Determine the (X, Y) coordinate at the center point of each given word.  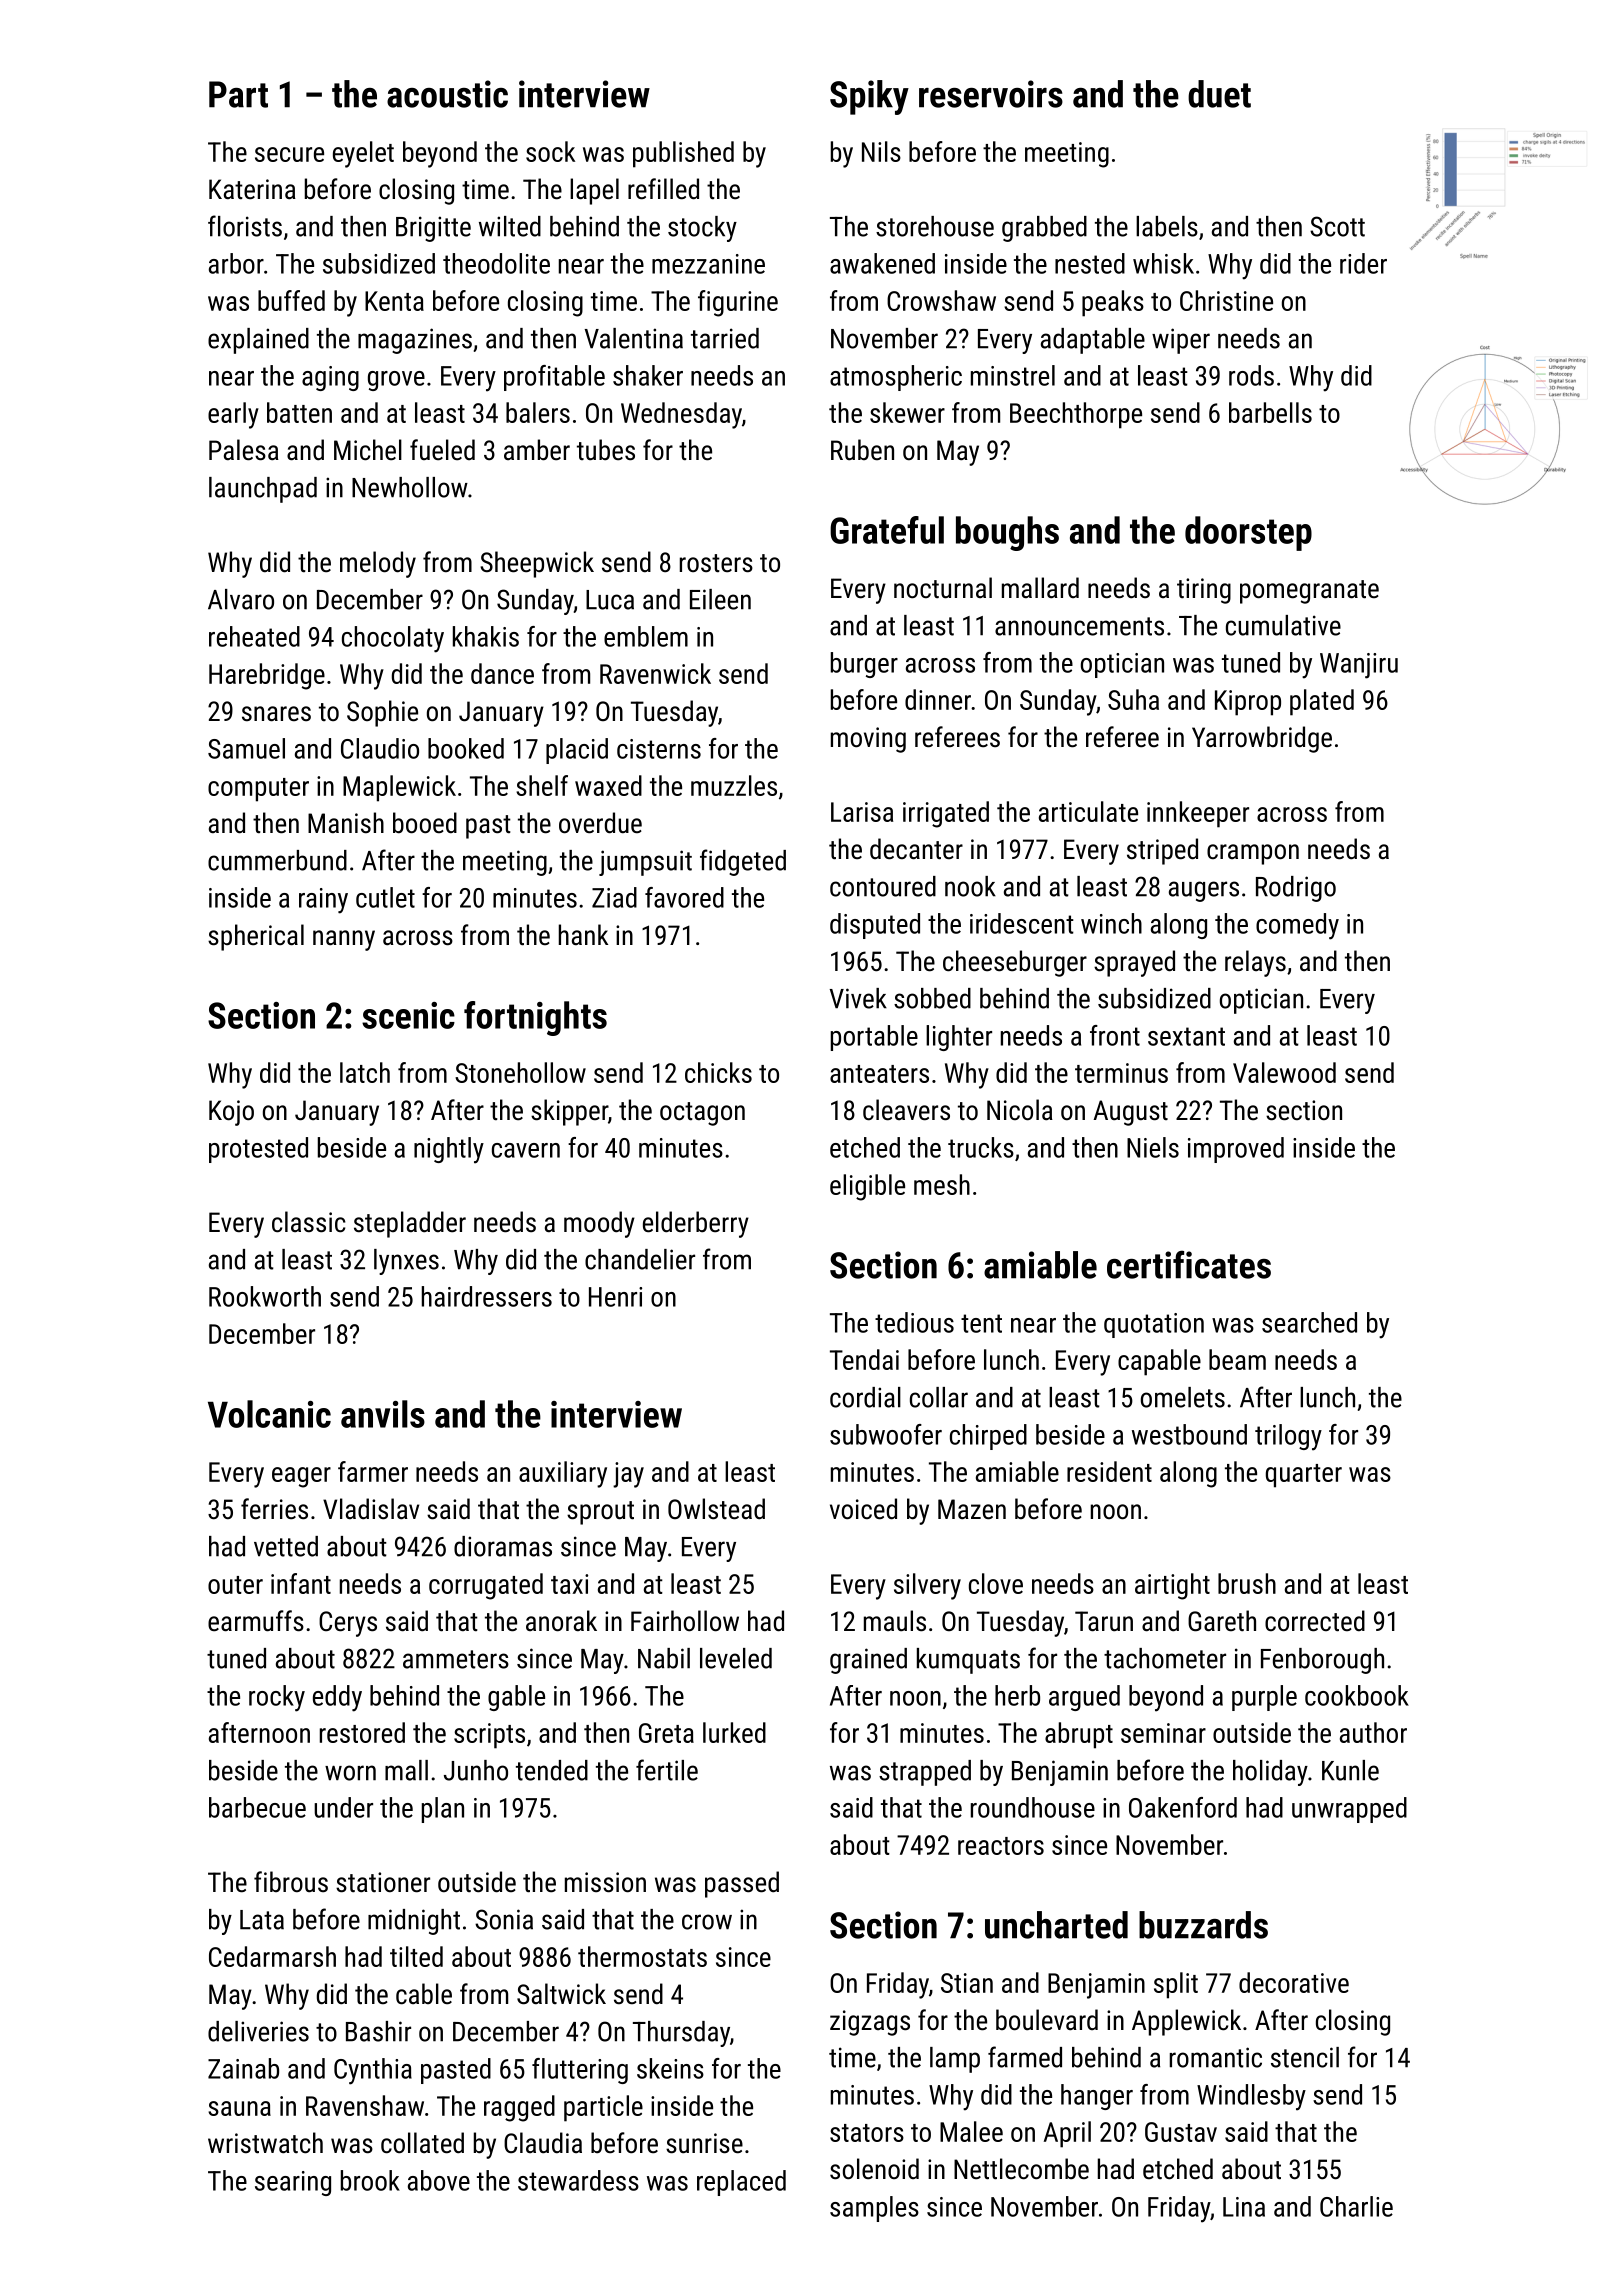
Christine (1226, 300)
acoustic (447, 94)
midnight (414, 1922)
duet (1219, 94)
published (683, 154)
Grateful (887, 530)
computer (258, 790)
